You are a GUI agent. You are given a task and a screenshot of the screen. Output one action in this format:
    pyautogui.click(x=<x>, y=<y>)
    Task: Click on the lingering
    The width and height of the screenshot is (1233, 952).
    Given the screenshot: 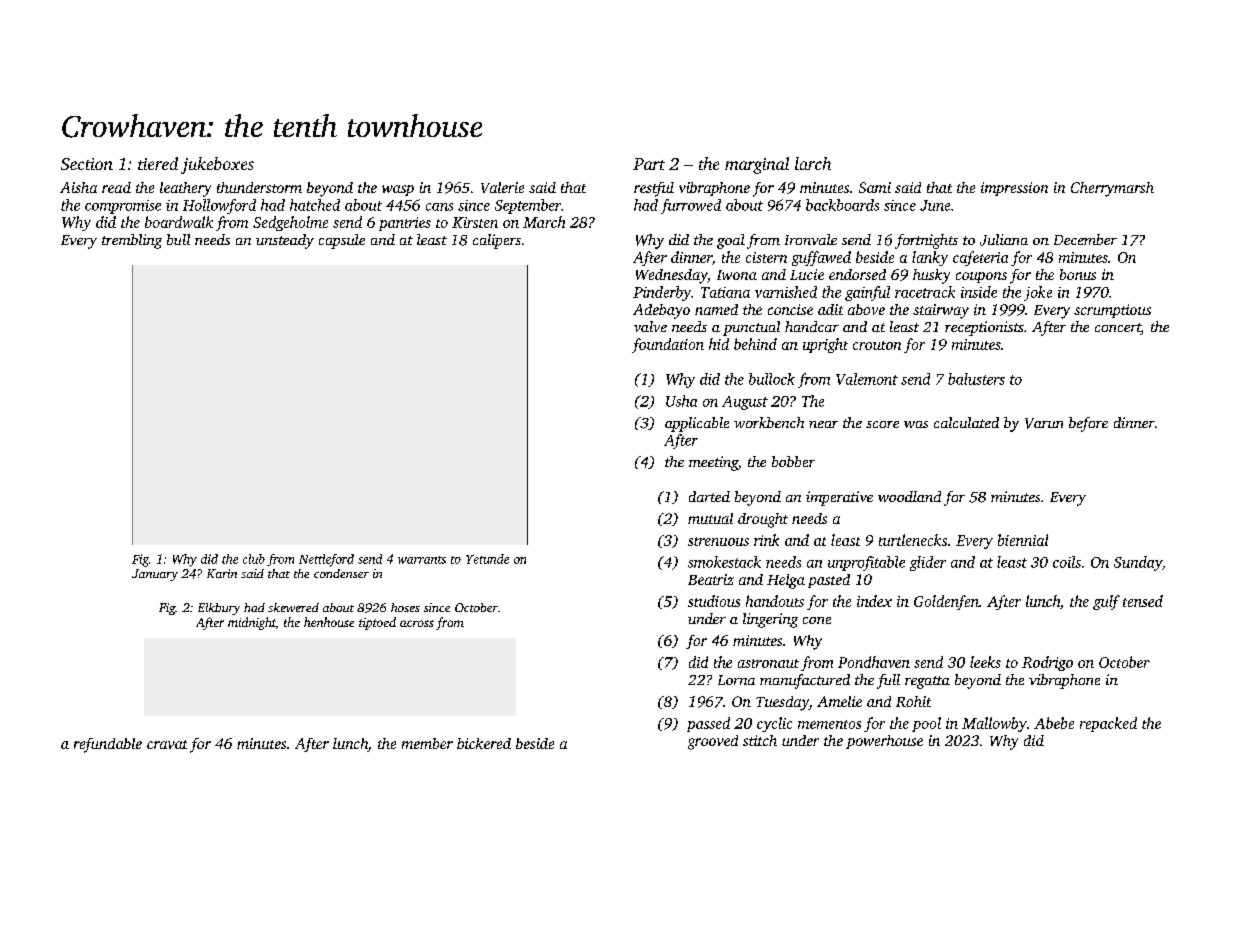 What is the action you would take?
    pyautogui.click(x=770, y=620)
